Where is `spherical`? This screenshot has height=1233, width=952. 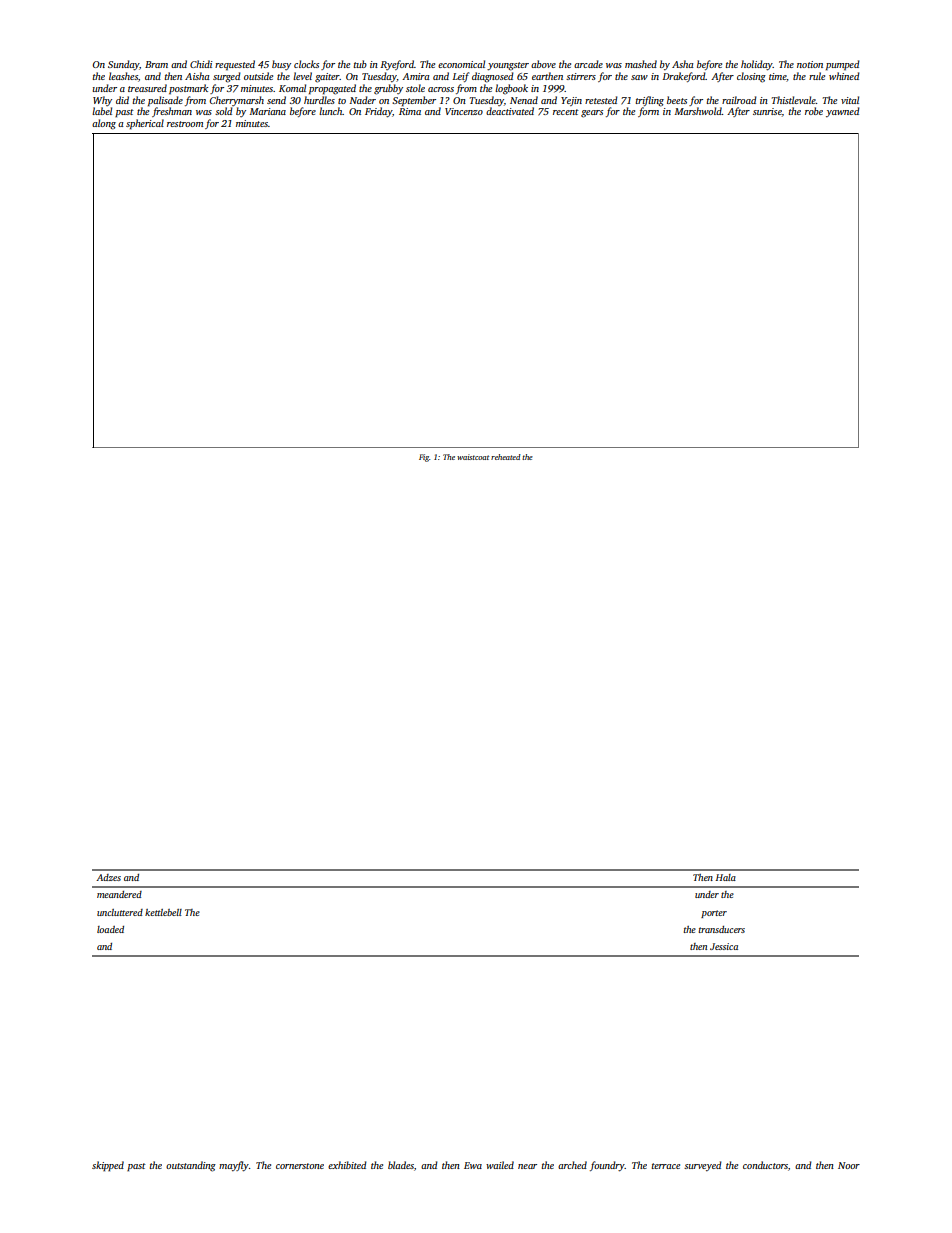
spherical is located at coordinates (145, 124).
